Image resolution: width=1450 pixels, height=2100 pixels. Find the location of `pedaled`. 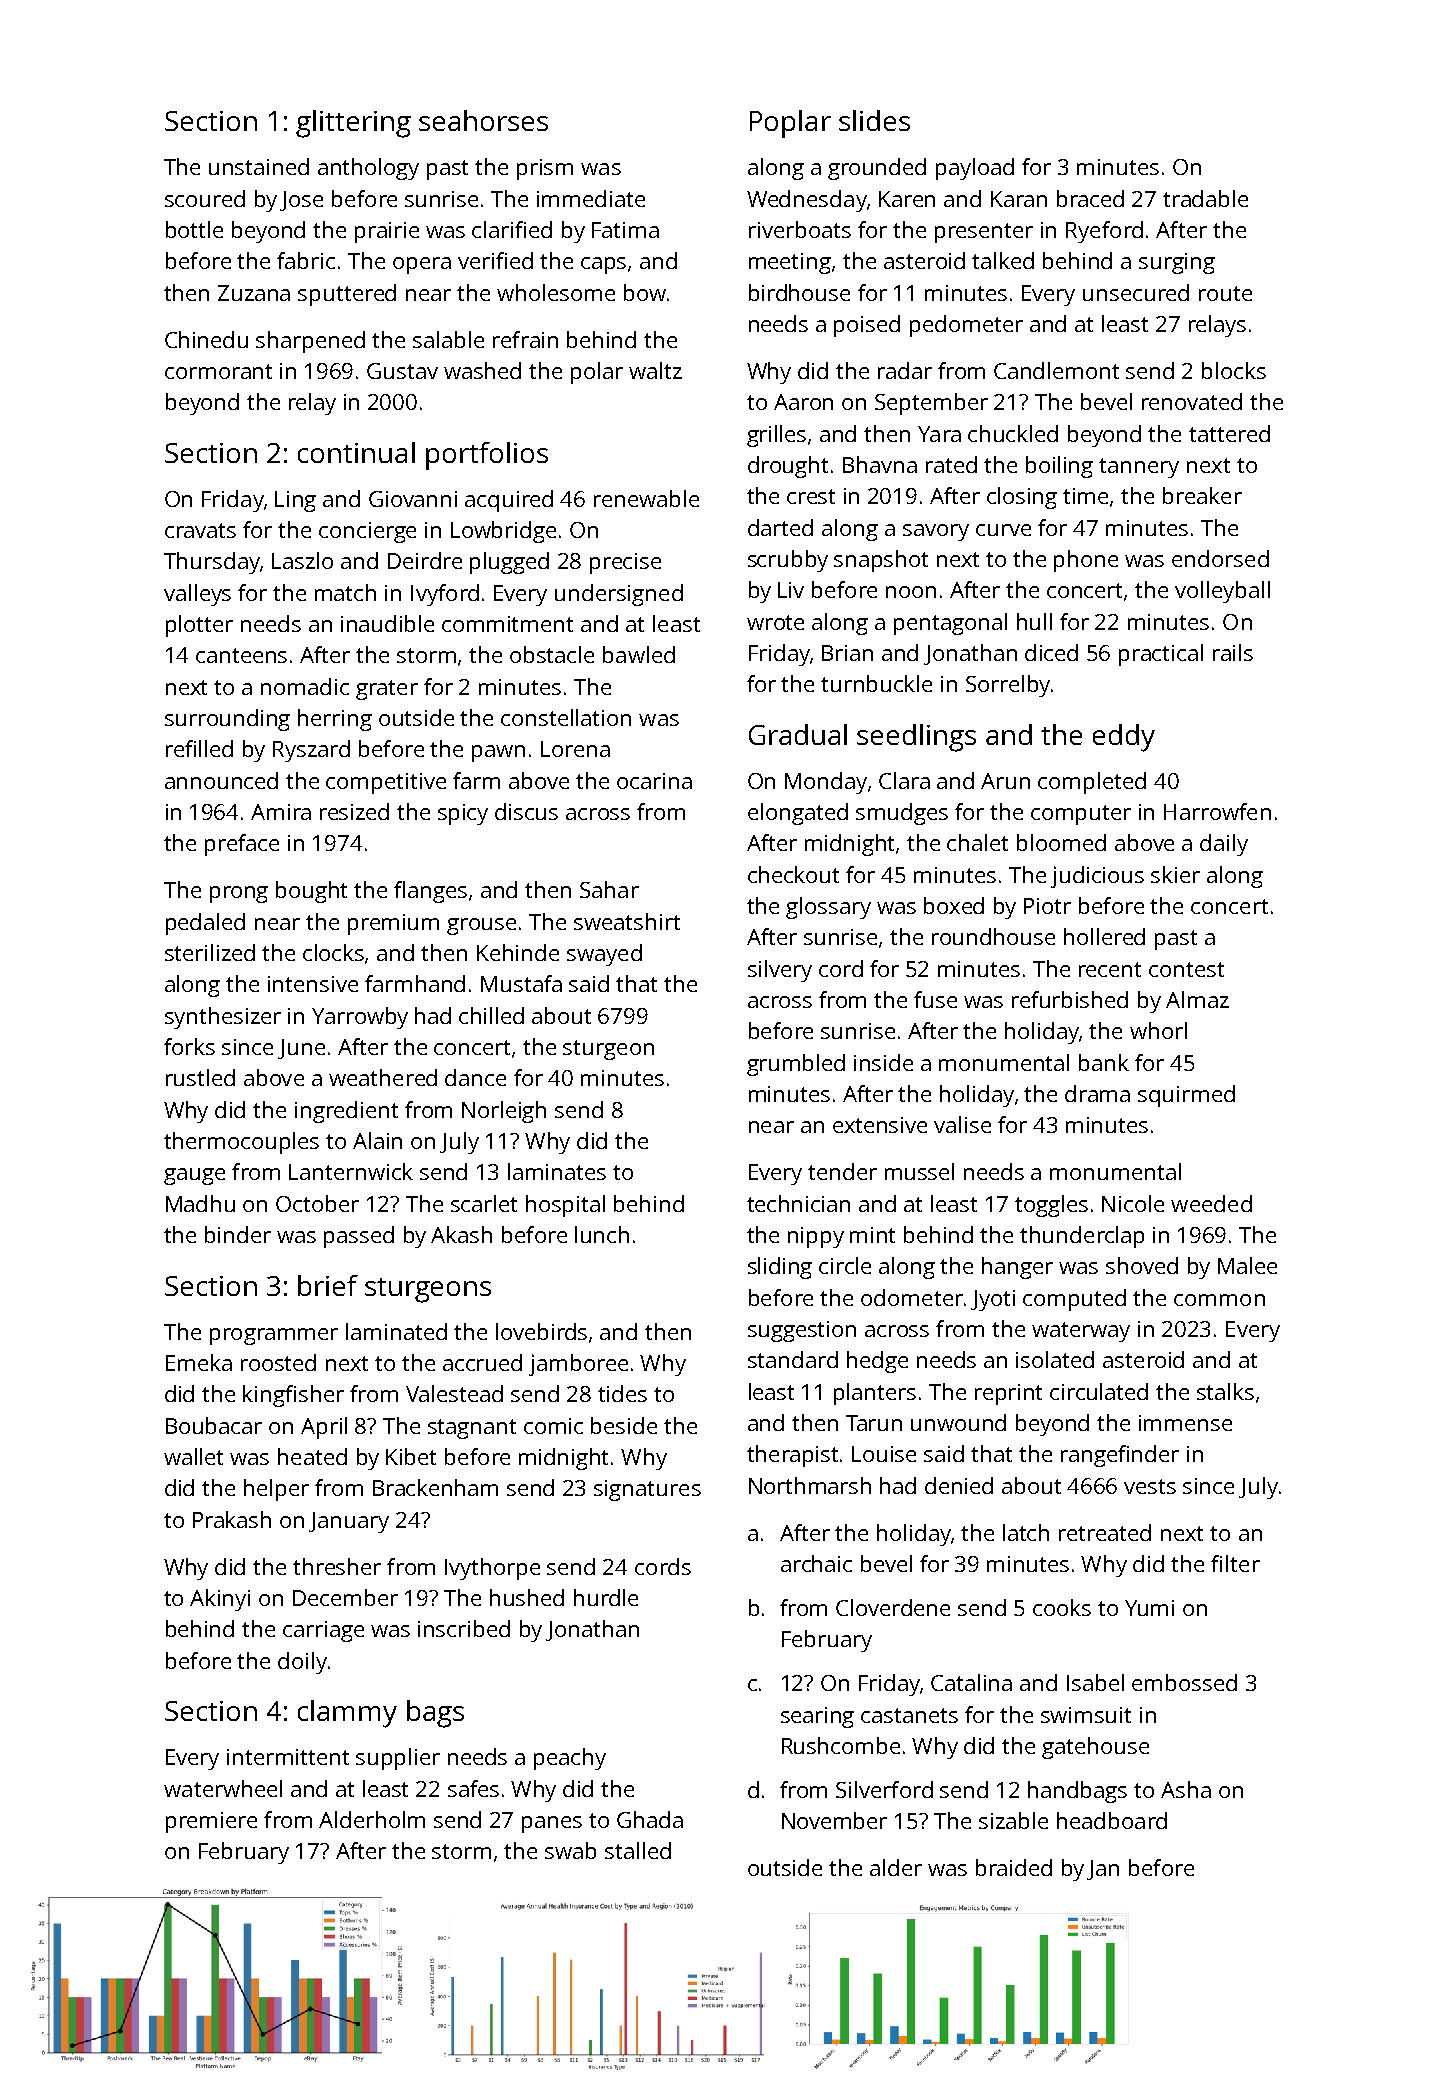

pedaled is located at coordinates (205, 924).
